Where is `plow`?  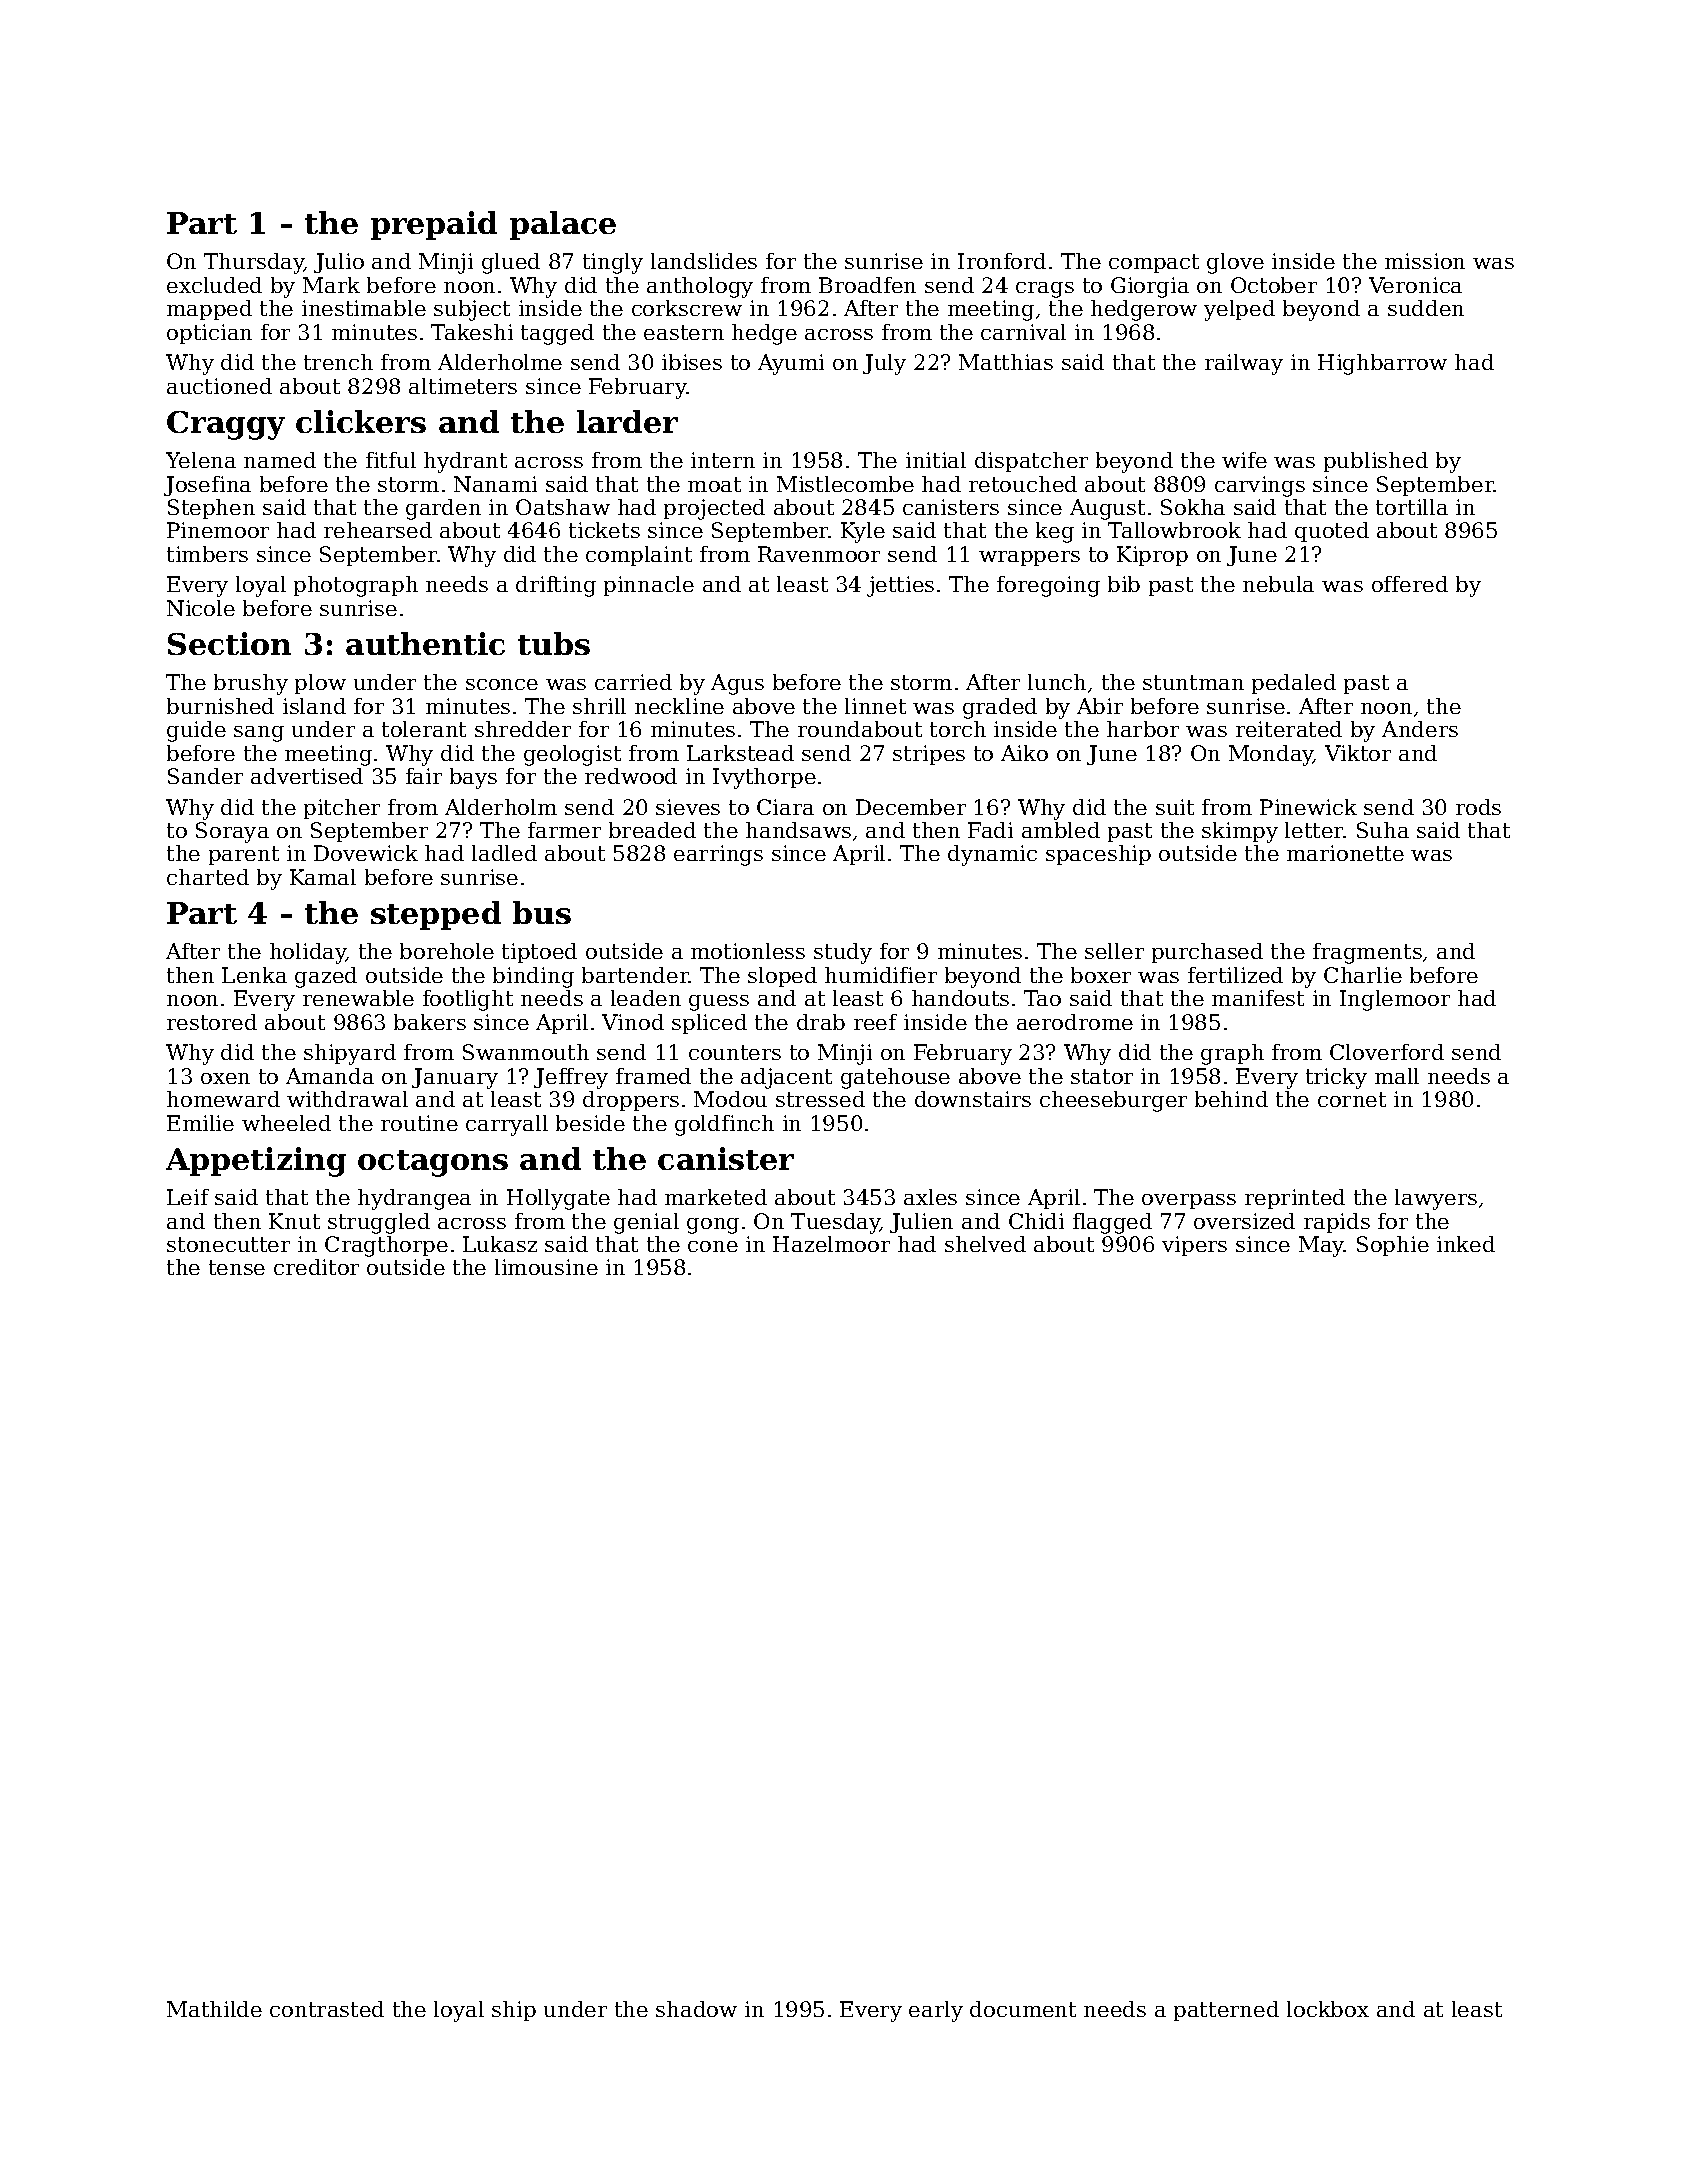
plow is located at coordinates (320, 684).
